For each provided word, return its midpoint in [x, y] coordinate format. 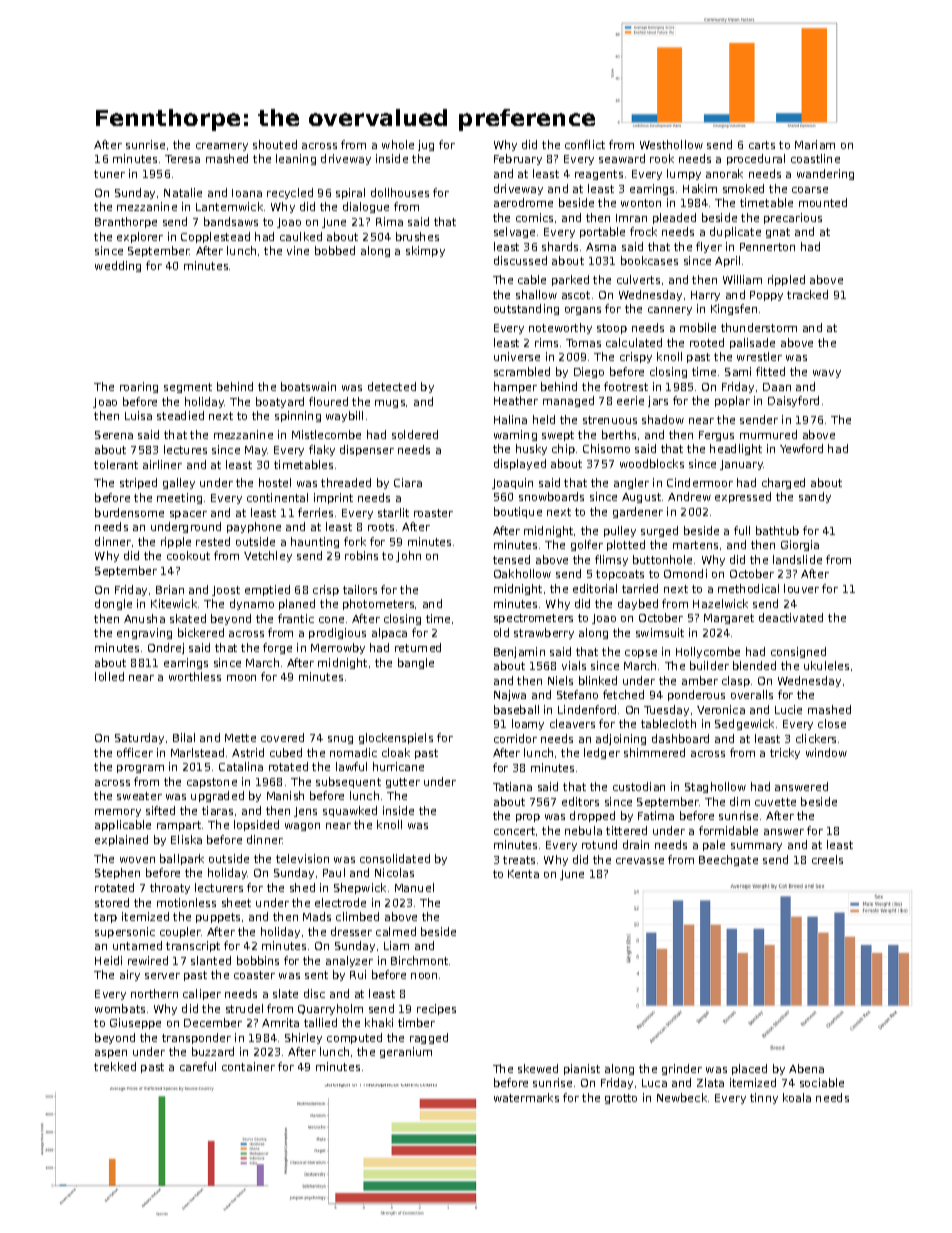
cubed [286, 752]
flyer [709, 247]
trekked [115, 1066]
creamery [222, 147]
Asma [601, 247]
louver [801, 588]
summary [756, 847]
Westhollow [671, 144]
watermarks [526, 1097]
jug [426, 145]
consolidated [395, 858]
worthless [195, 676]
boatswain [308, 386]
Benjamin [519, 652]
